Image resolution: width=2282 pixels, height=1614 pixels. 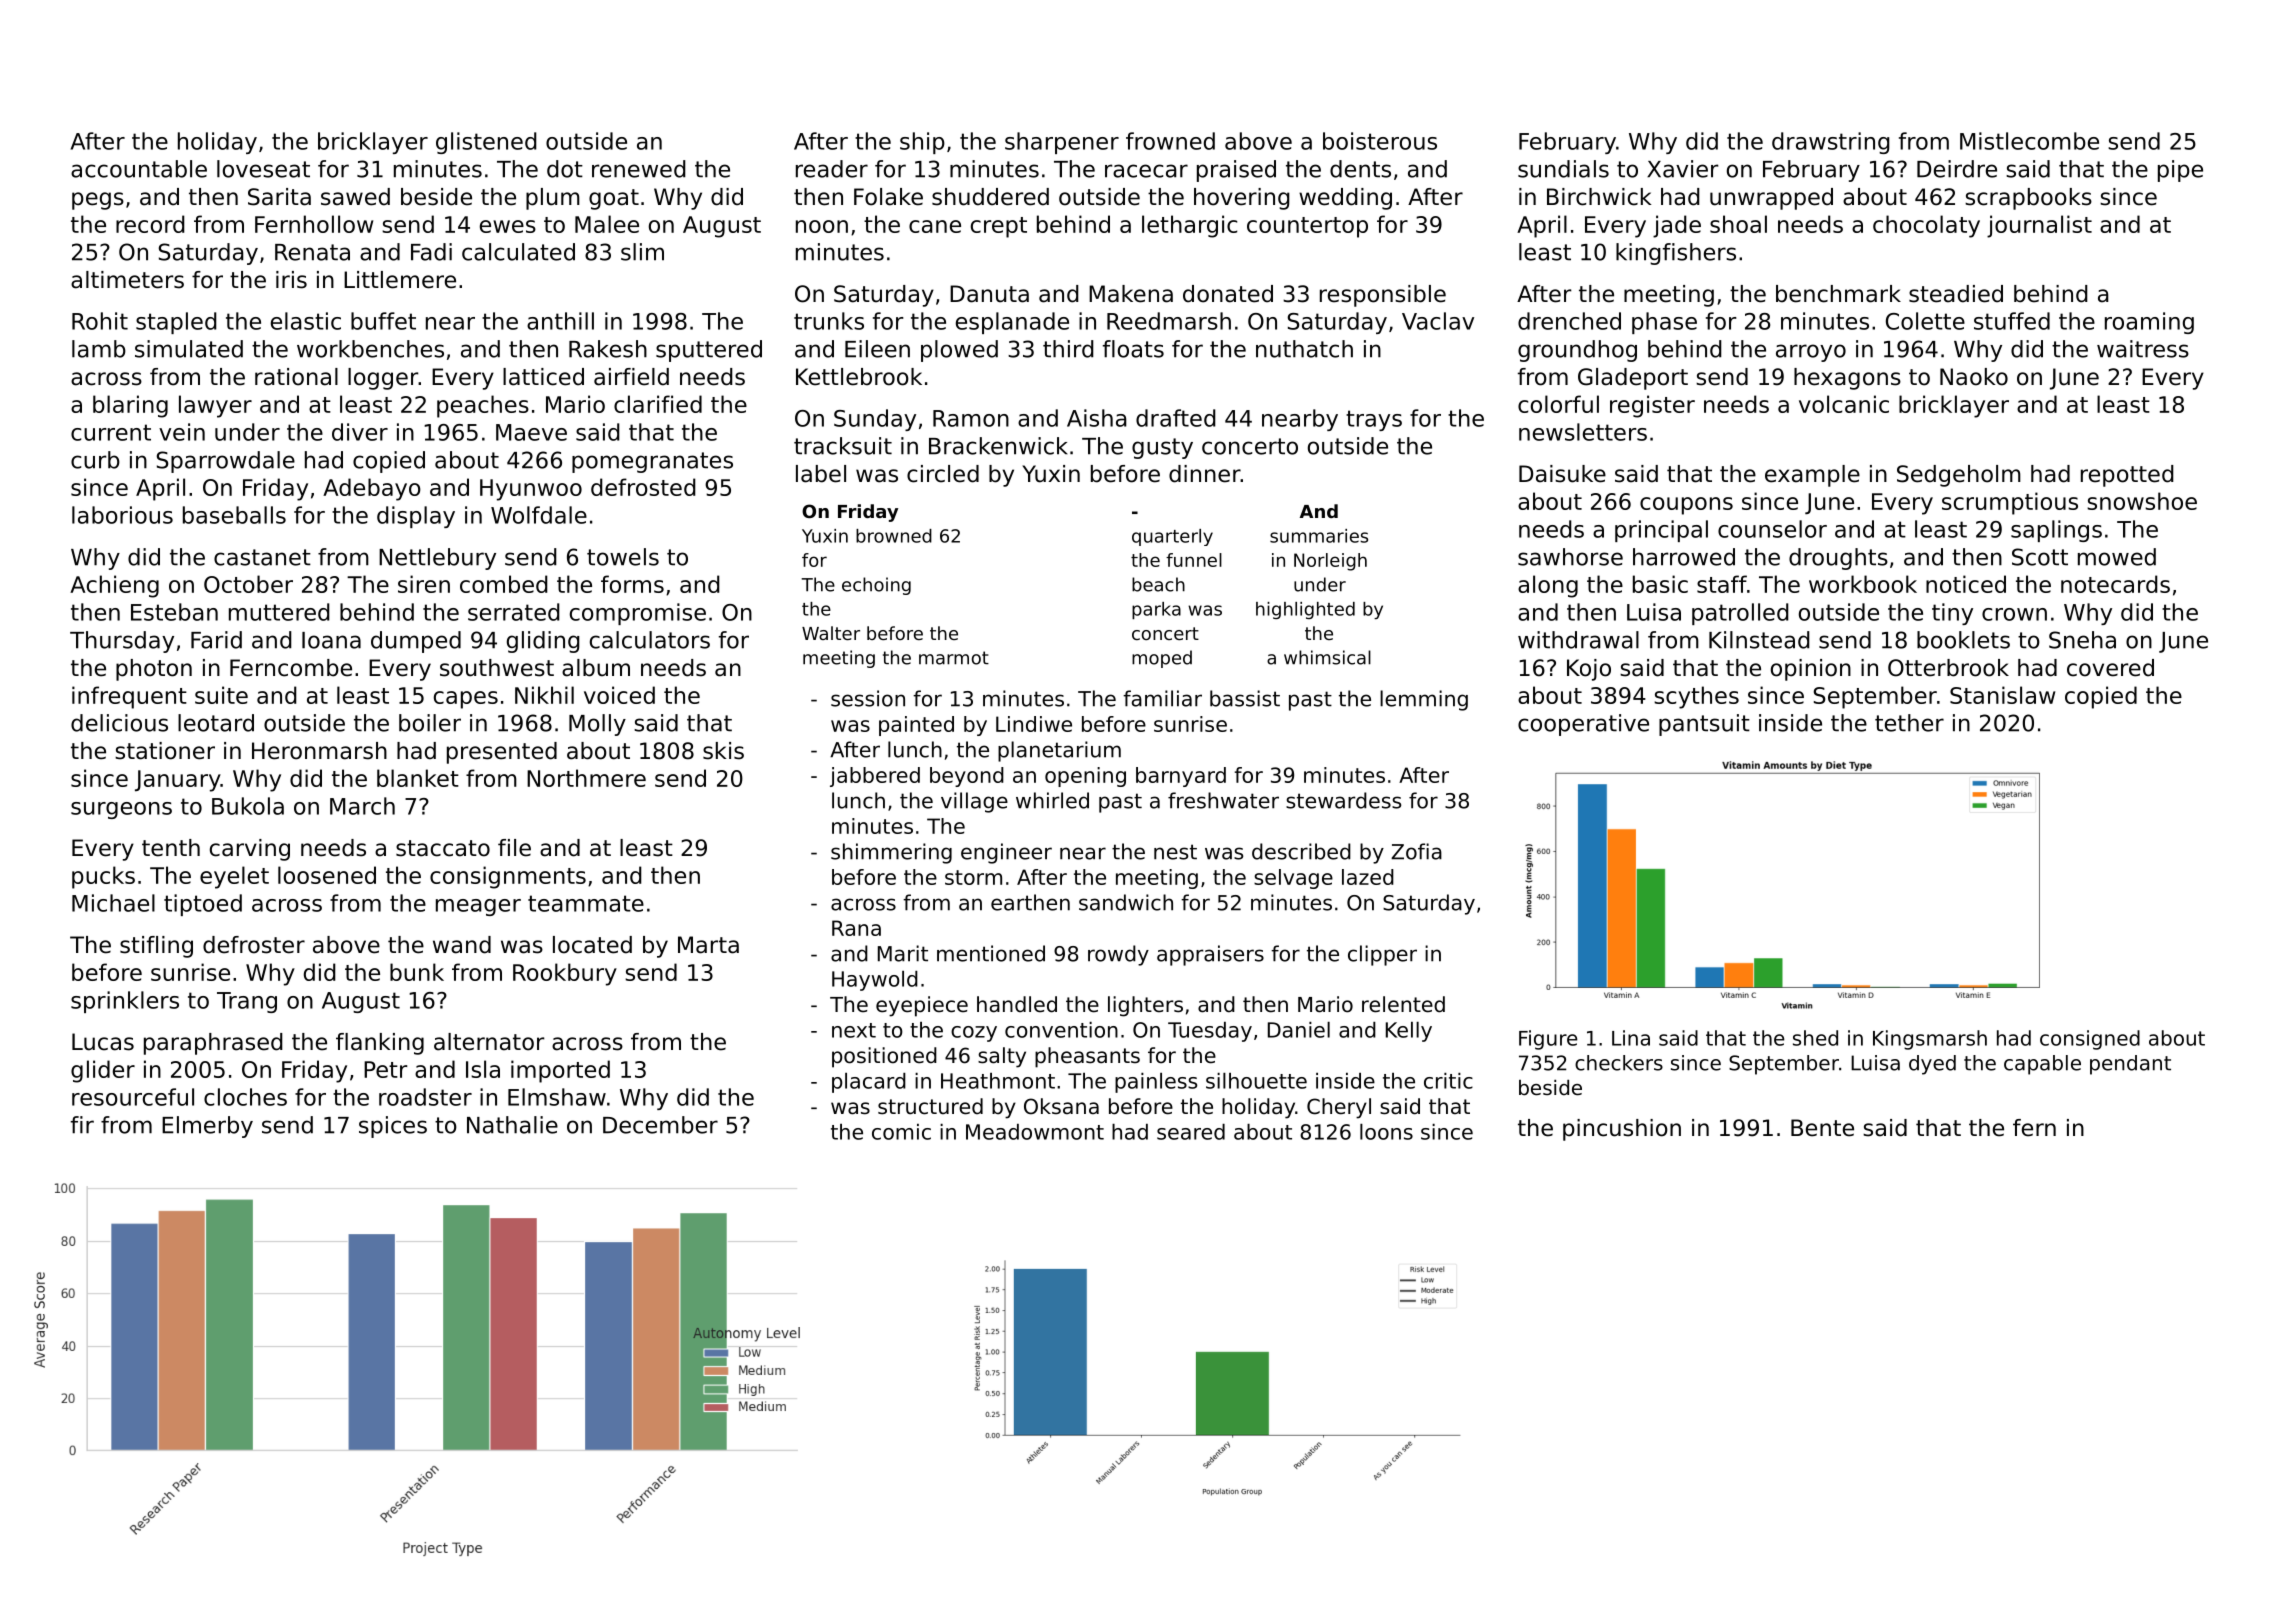 What do you see at coordinates (971, 418) in the screenshot?
I see `Ramon` at bounding box center [971, 418].
